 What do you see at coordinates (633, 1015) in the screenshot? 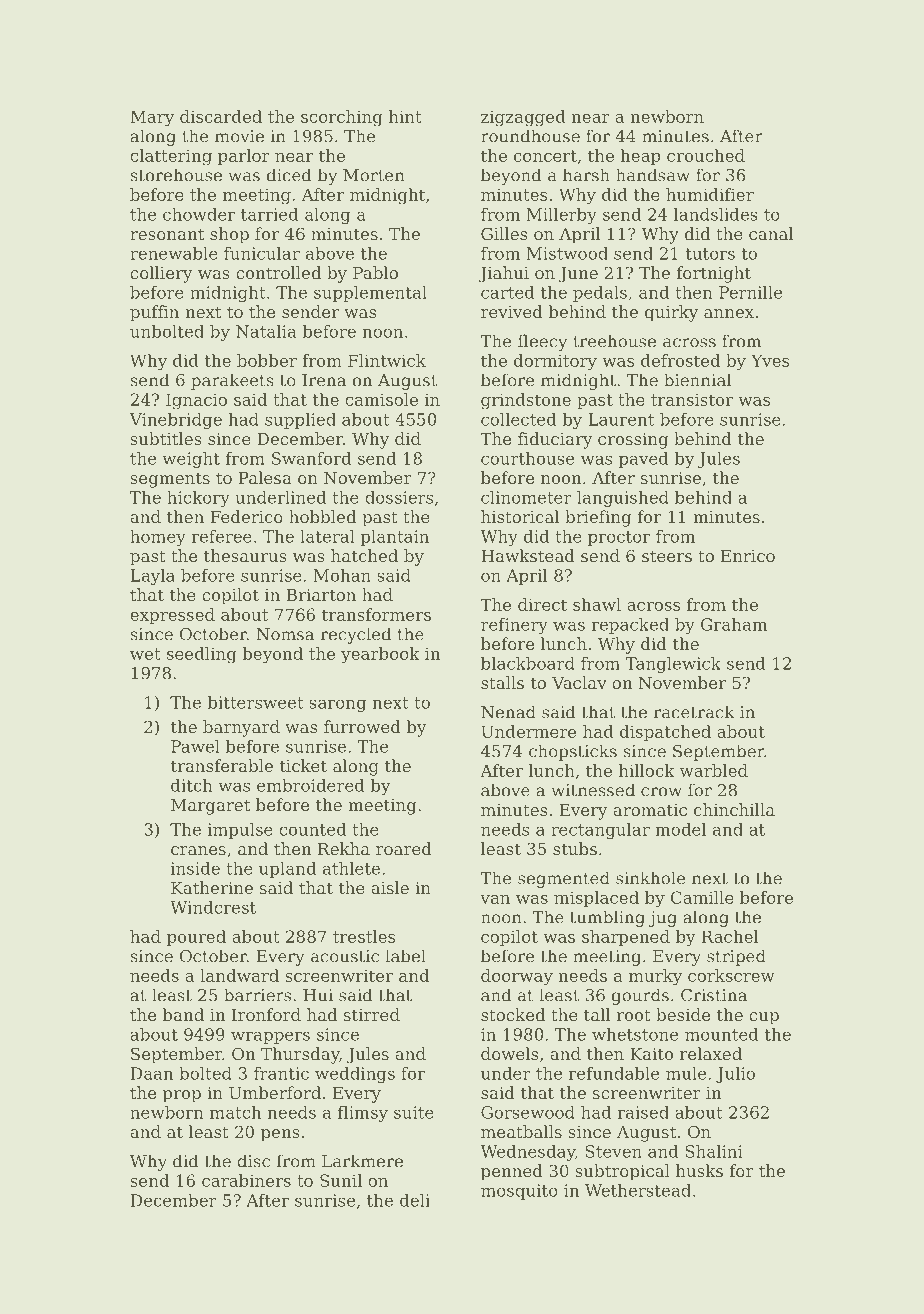
I see `root` at bounding box center [633, 1015].
